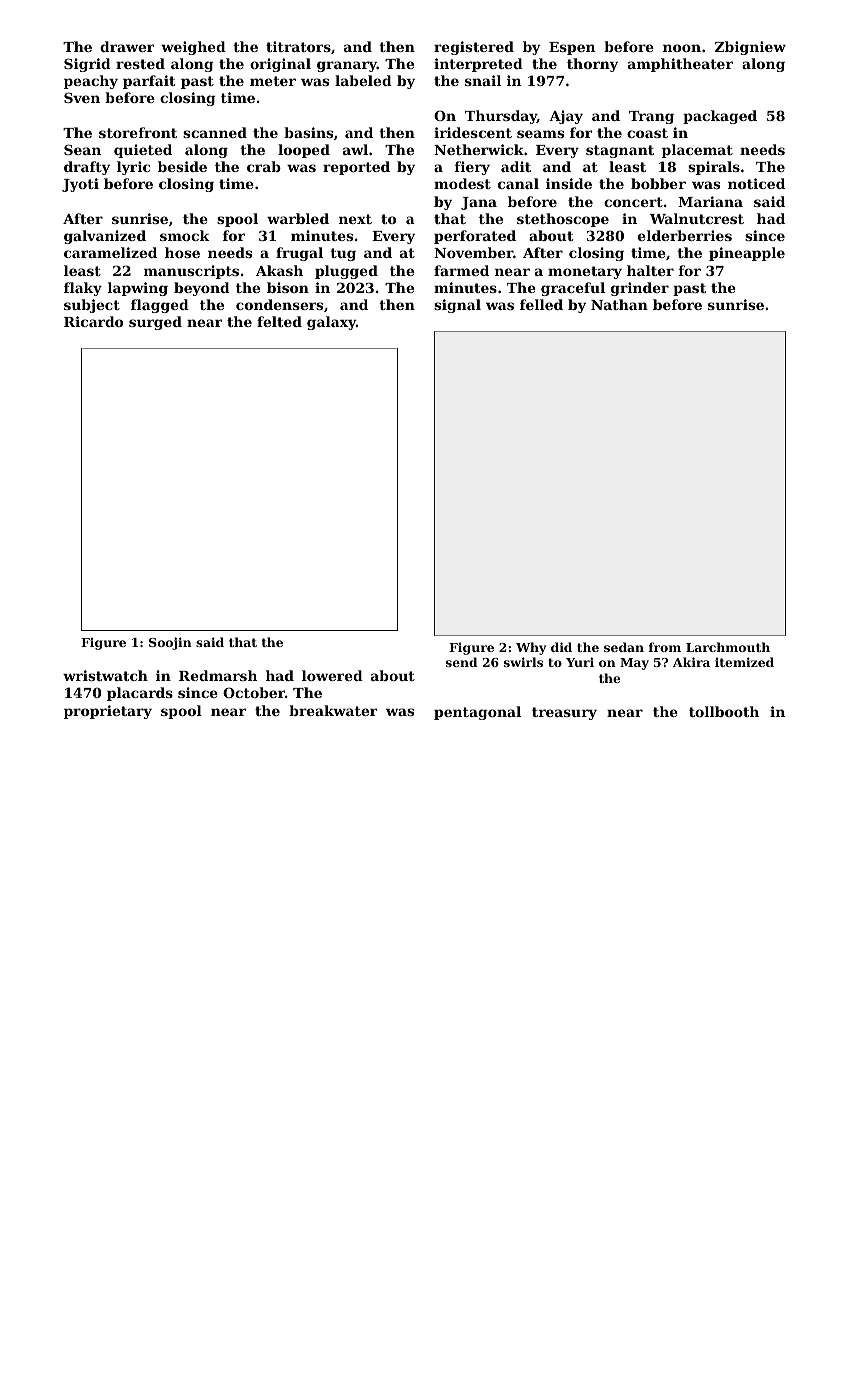 The image size is (849, 1400). Describe the element at coordinates (149, 82) in the screenshot. I see `parfait` at that location.
